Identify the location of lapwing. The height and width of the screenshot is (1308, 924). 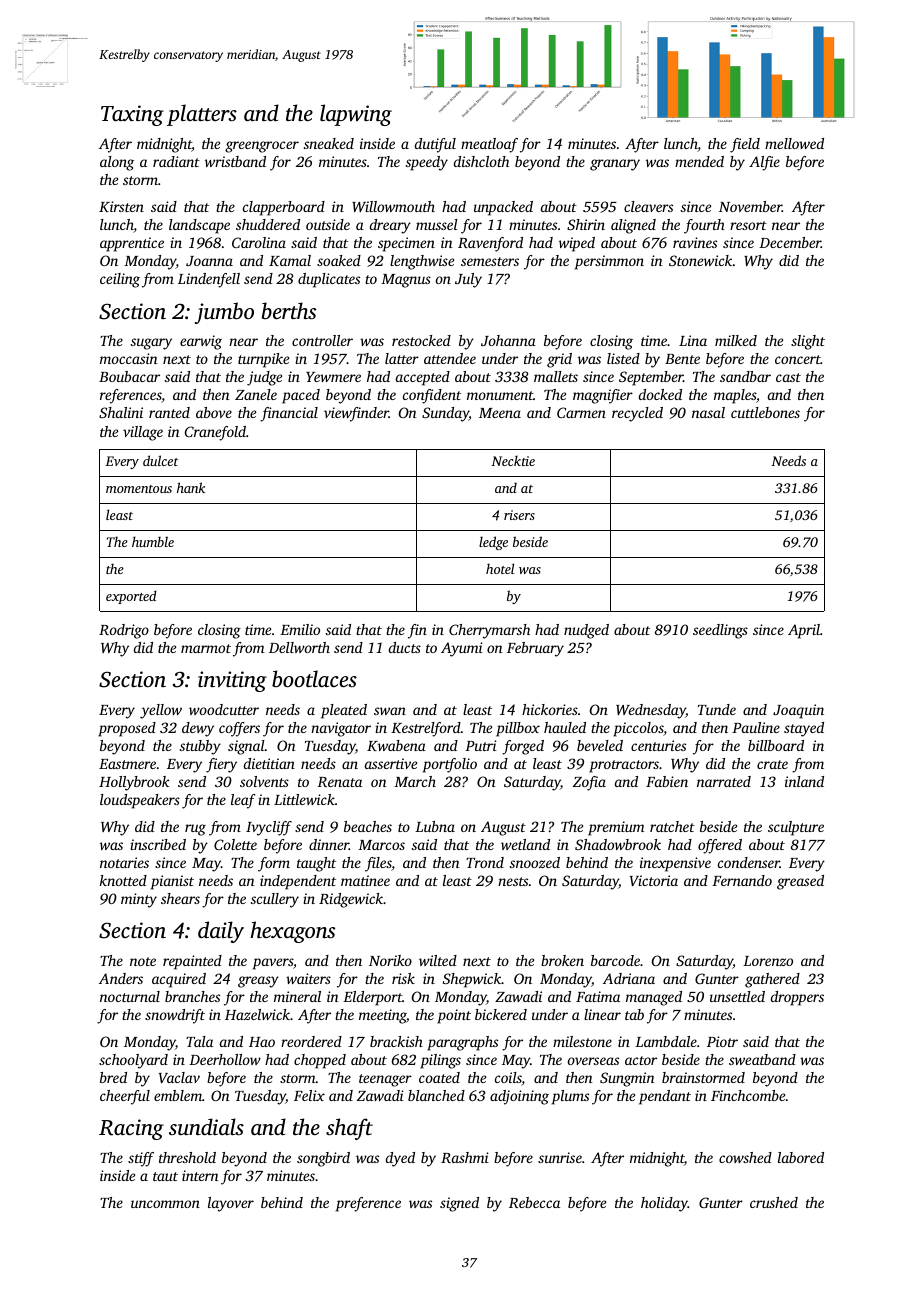
(356, 115).
